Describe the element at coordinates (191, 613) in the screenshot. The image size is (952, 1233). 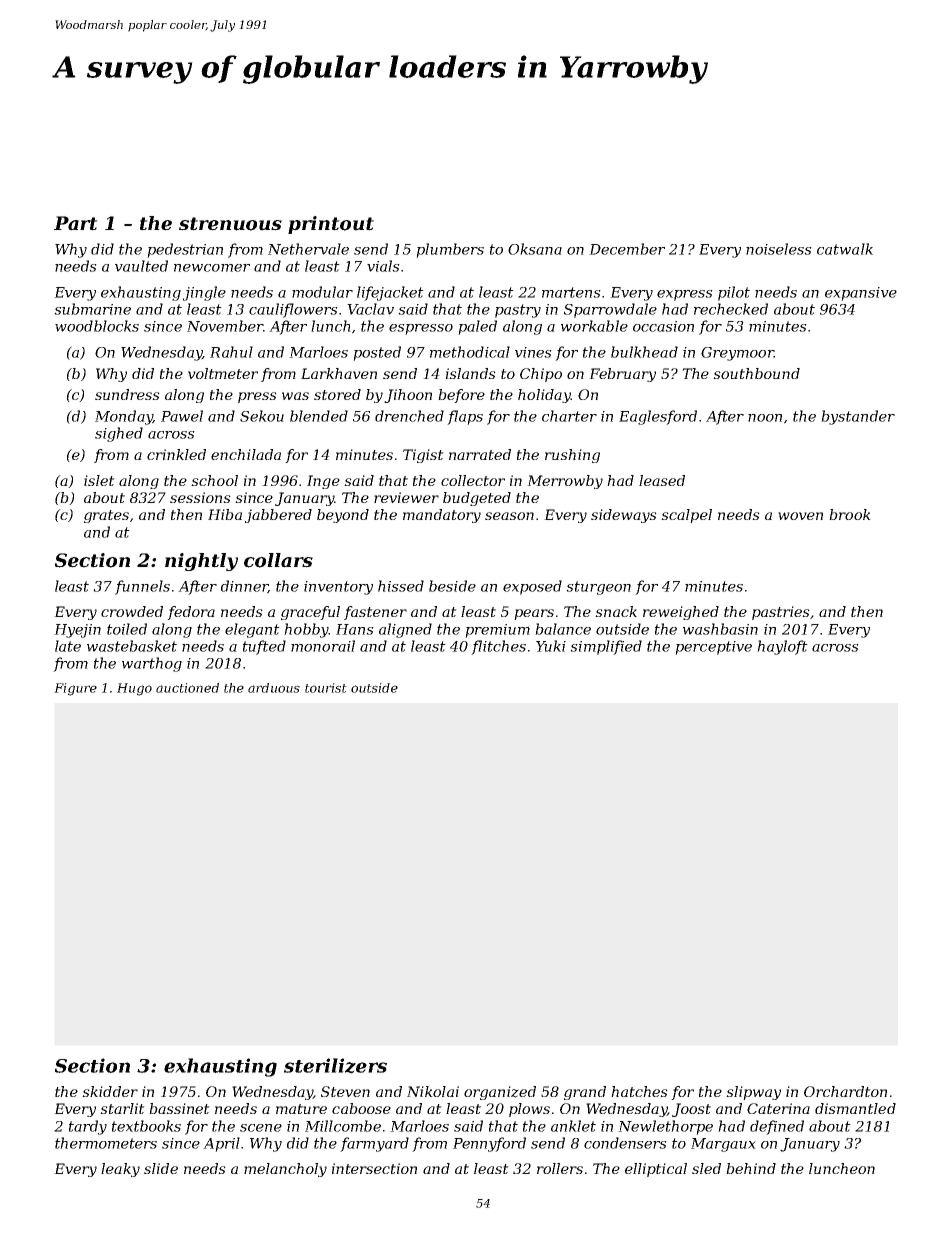
I see `fedora` at that location.
